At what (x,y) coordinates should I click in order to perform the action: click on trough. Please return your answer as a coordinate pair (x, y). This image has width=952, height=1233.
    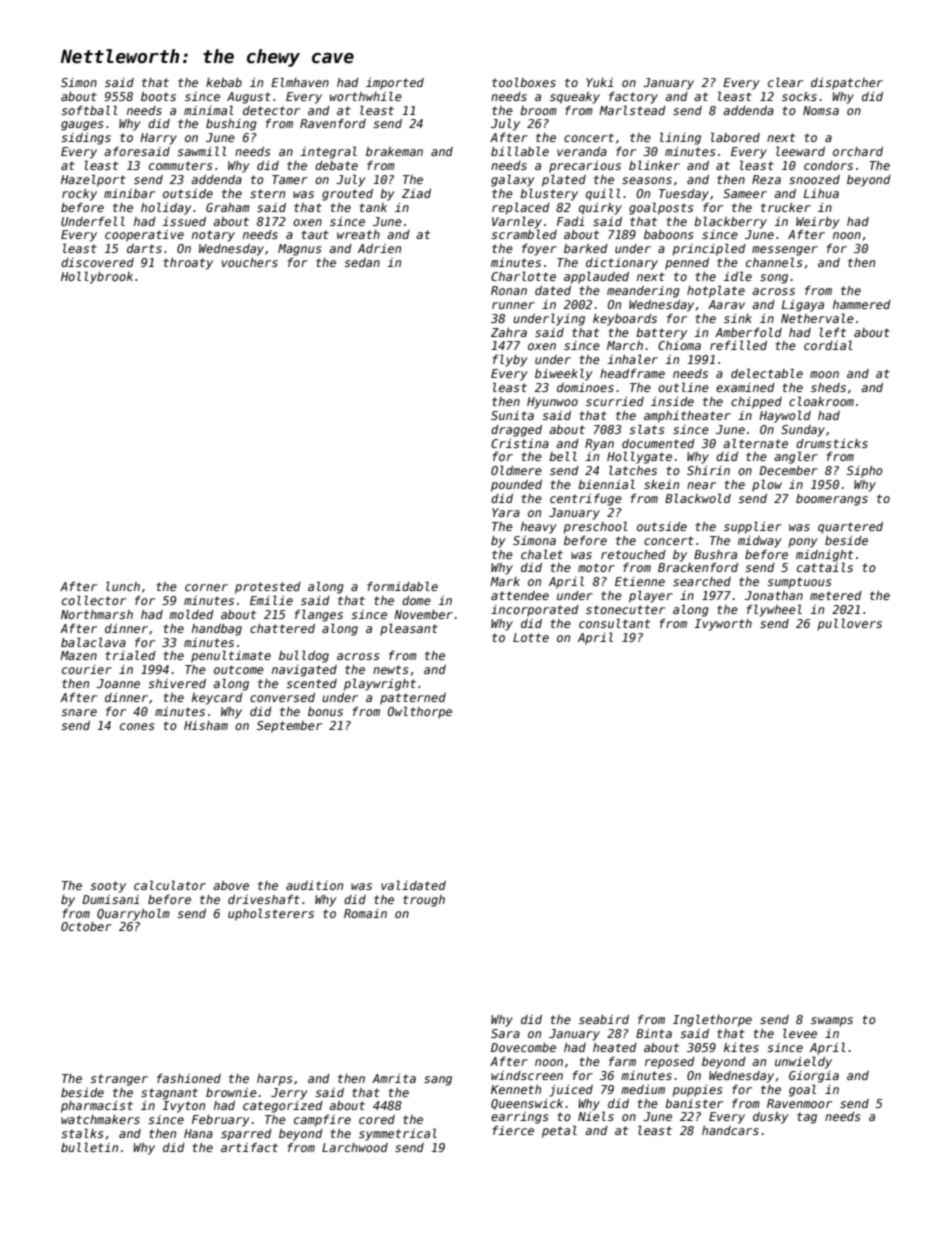
    Looking at the image, I should click on (424, 901).
